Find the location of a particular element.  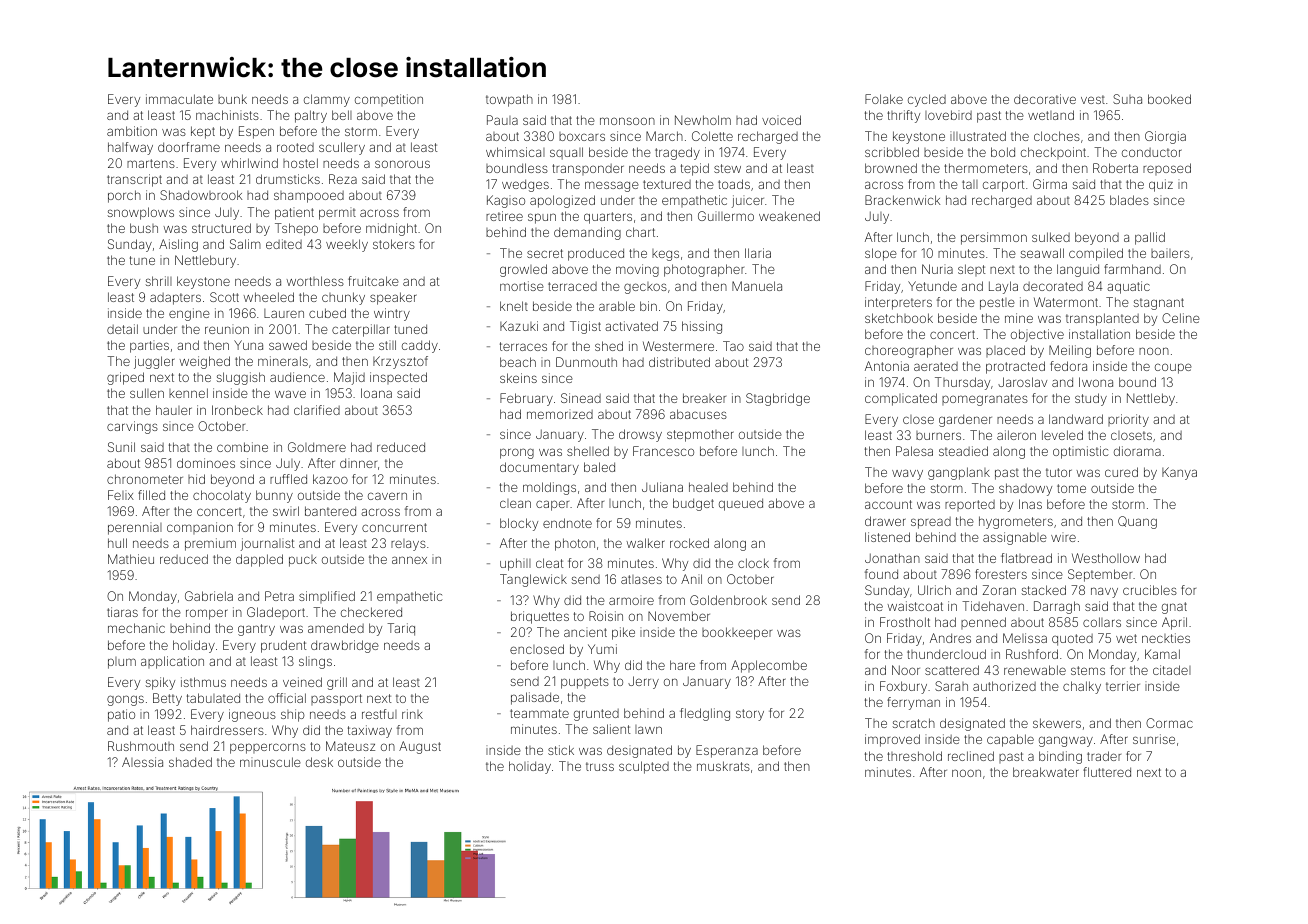

hull is located at coordinates (117, 543).
